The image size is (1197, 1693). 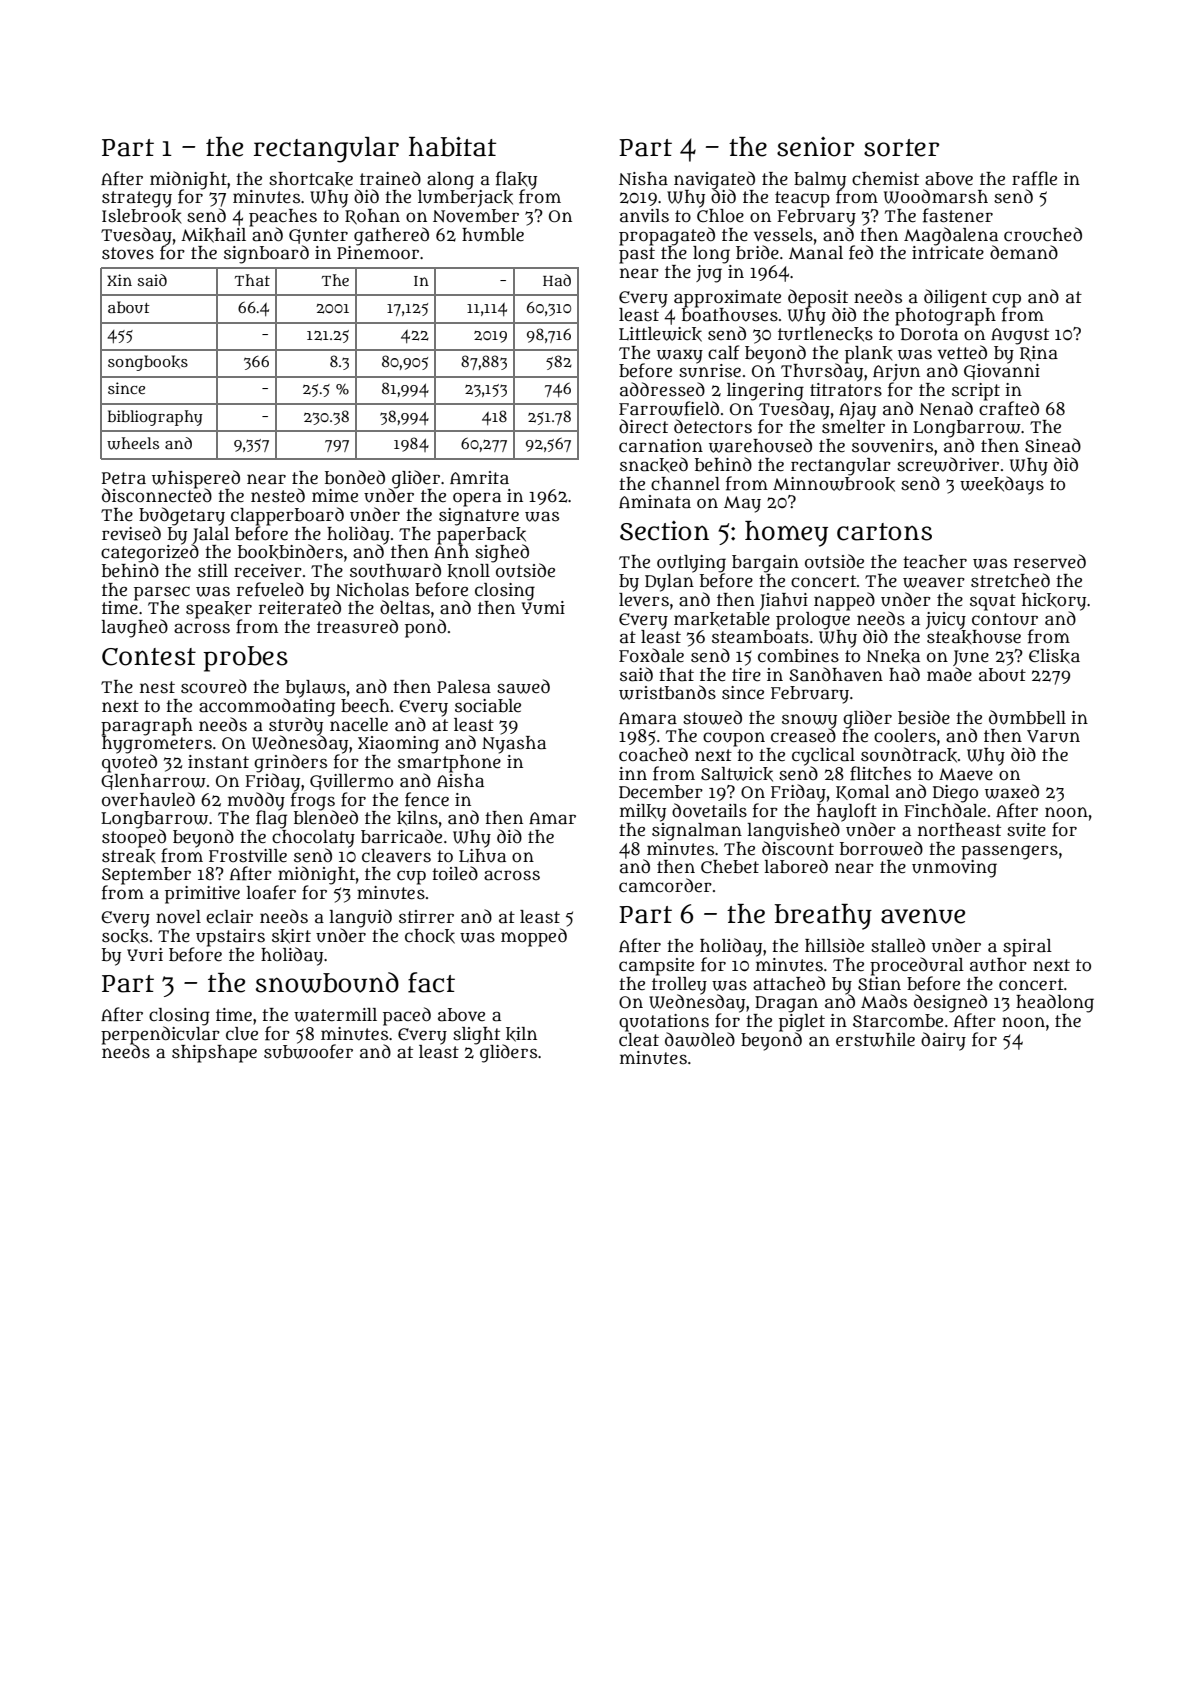 What do you see at coordinates (479, 478) in the image?
I see `Amrita` at bounding box center [479, 478].
